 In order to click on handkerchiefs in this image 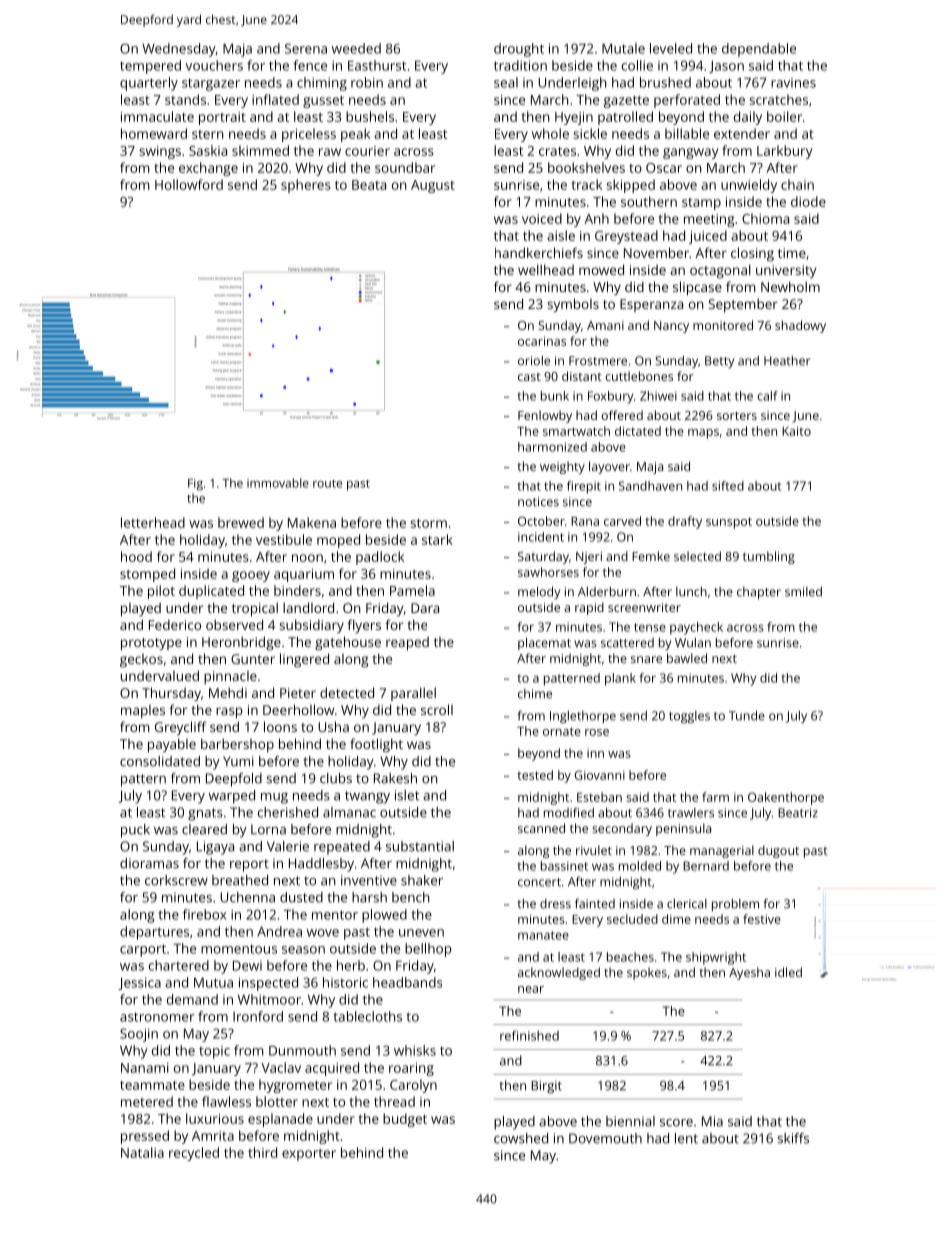, I will do `click(539, 252)`.
